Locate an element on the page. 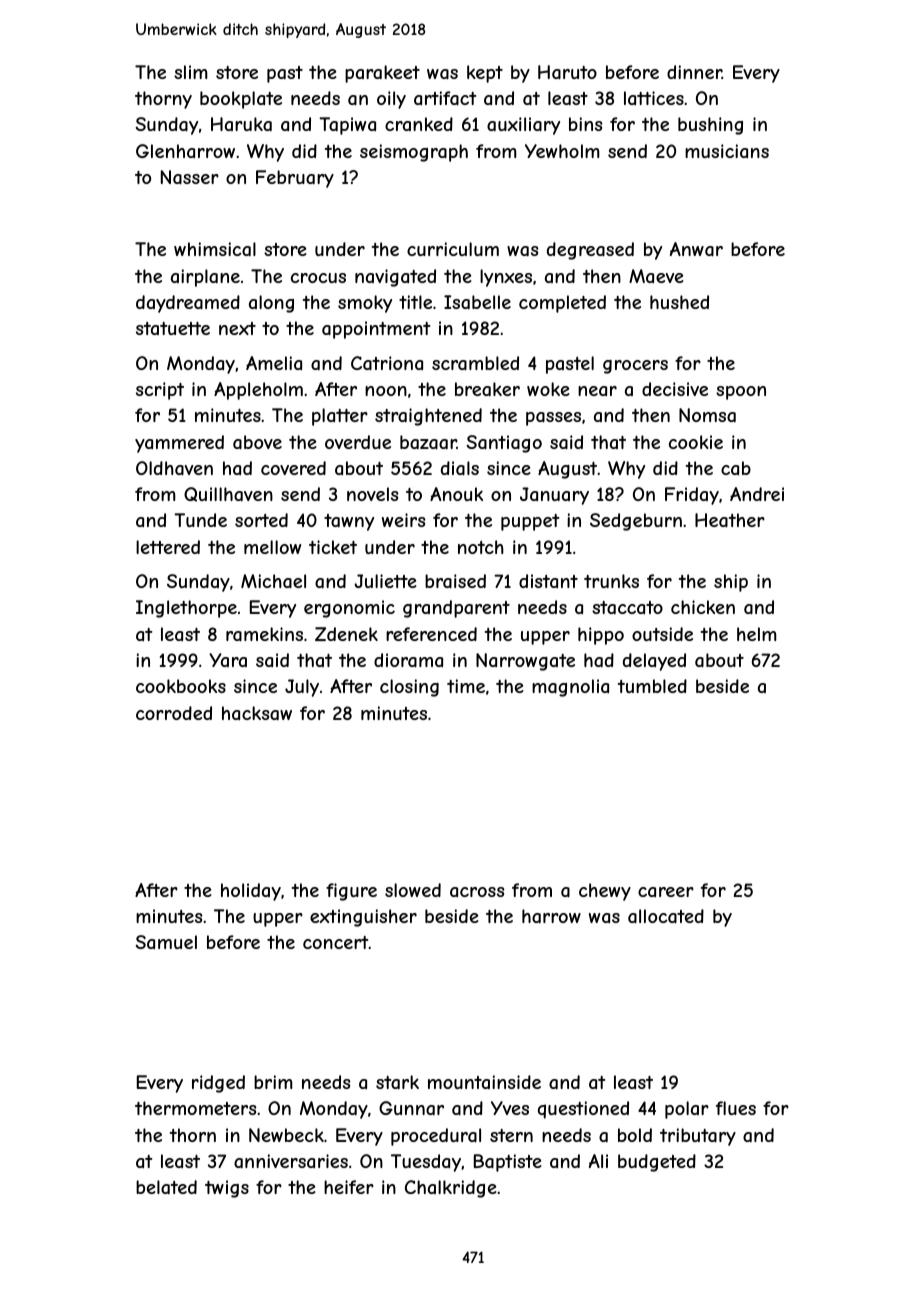 Image resolution: width=924 pixels, height=1314 pixels. ticket is located at coordinates (333, 547).
